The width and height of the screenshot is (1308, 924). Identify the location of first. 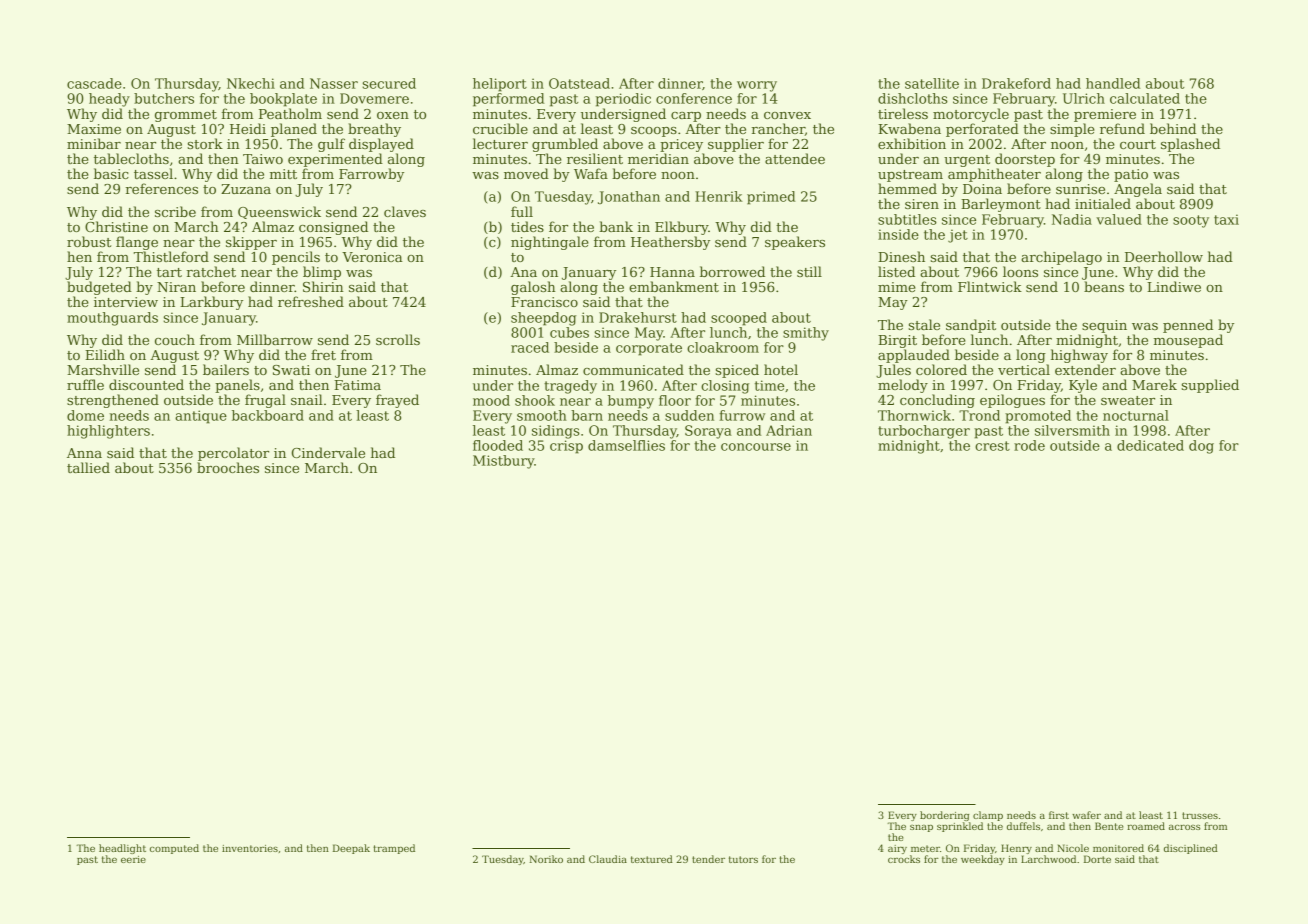
(1059, 815).
